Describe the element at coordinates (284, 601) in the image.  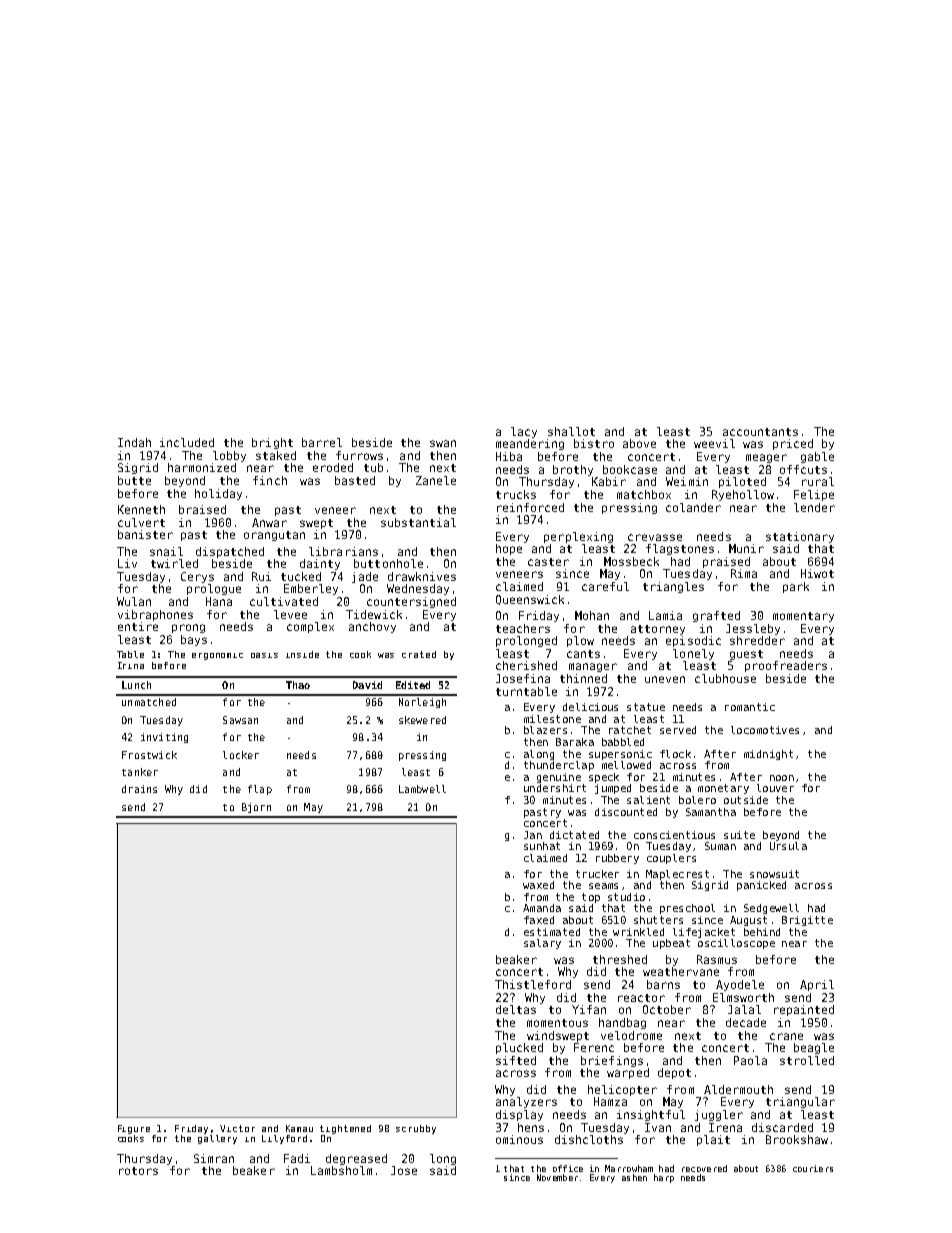
I see `cultivated` at that location.
